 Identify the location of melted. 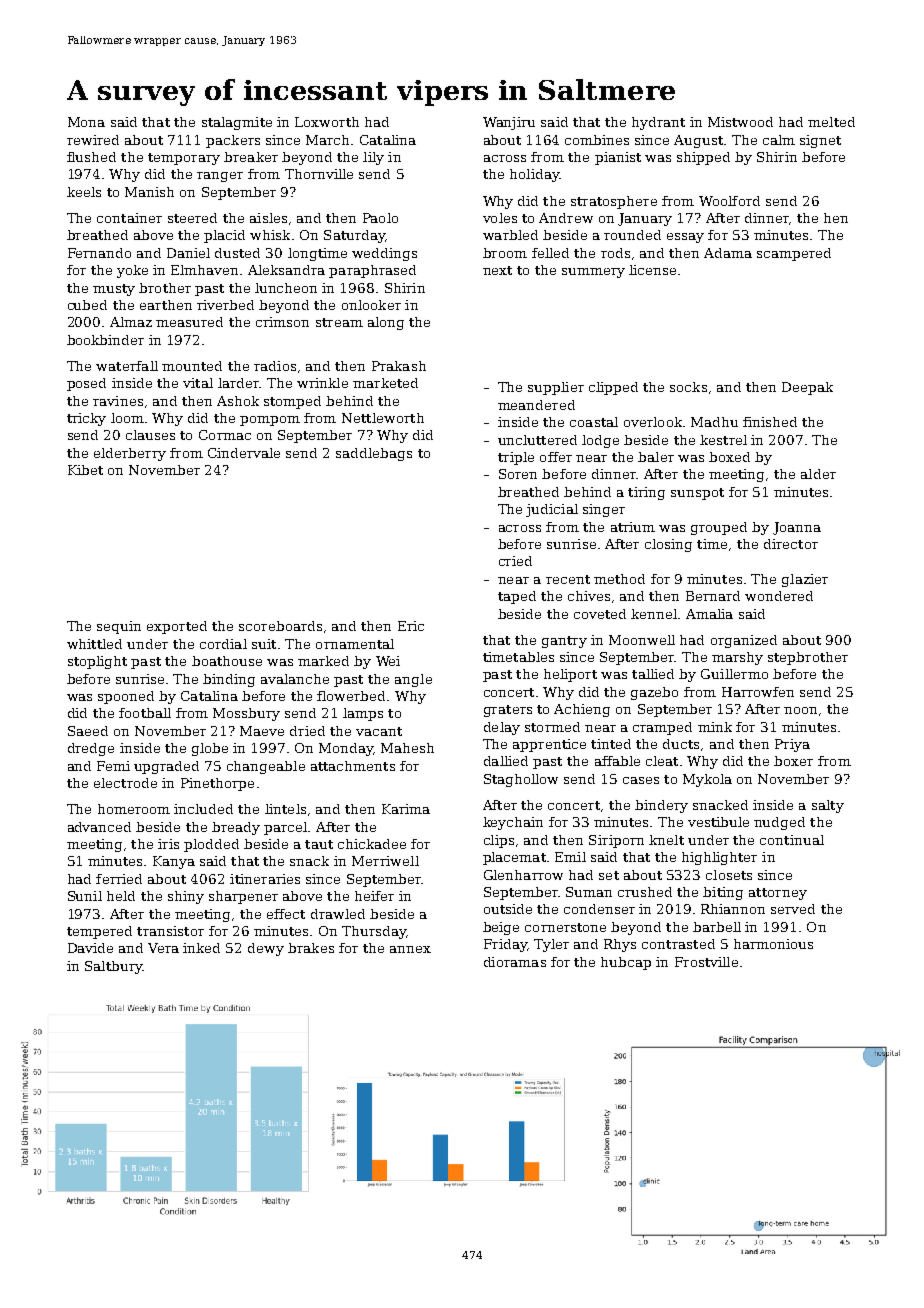
(831, 122).
